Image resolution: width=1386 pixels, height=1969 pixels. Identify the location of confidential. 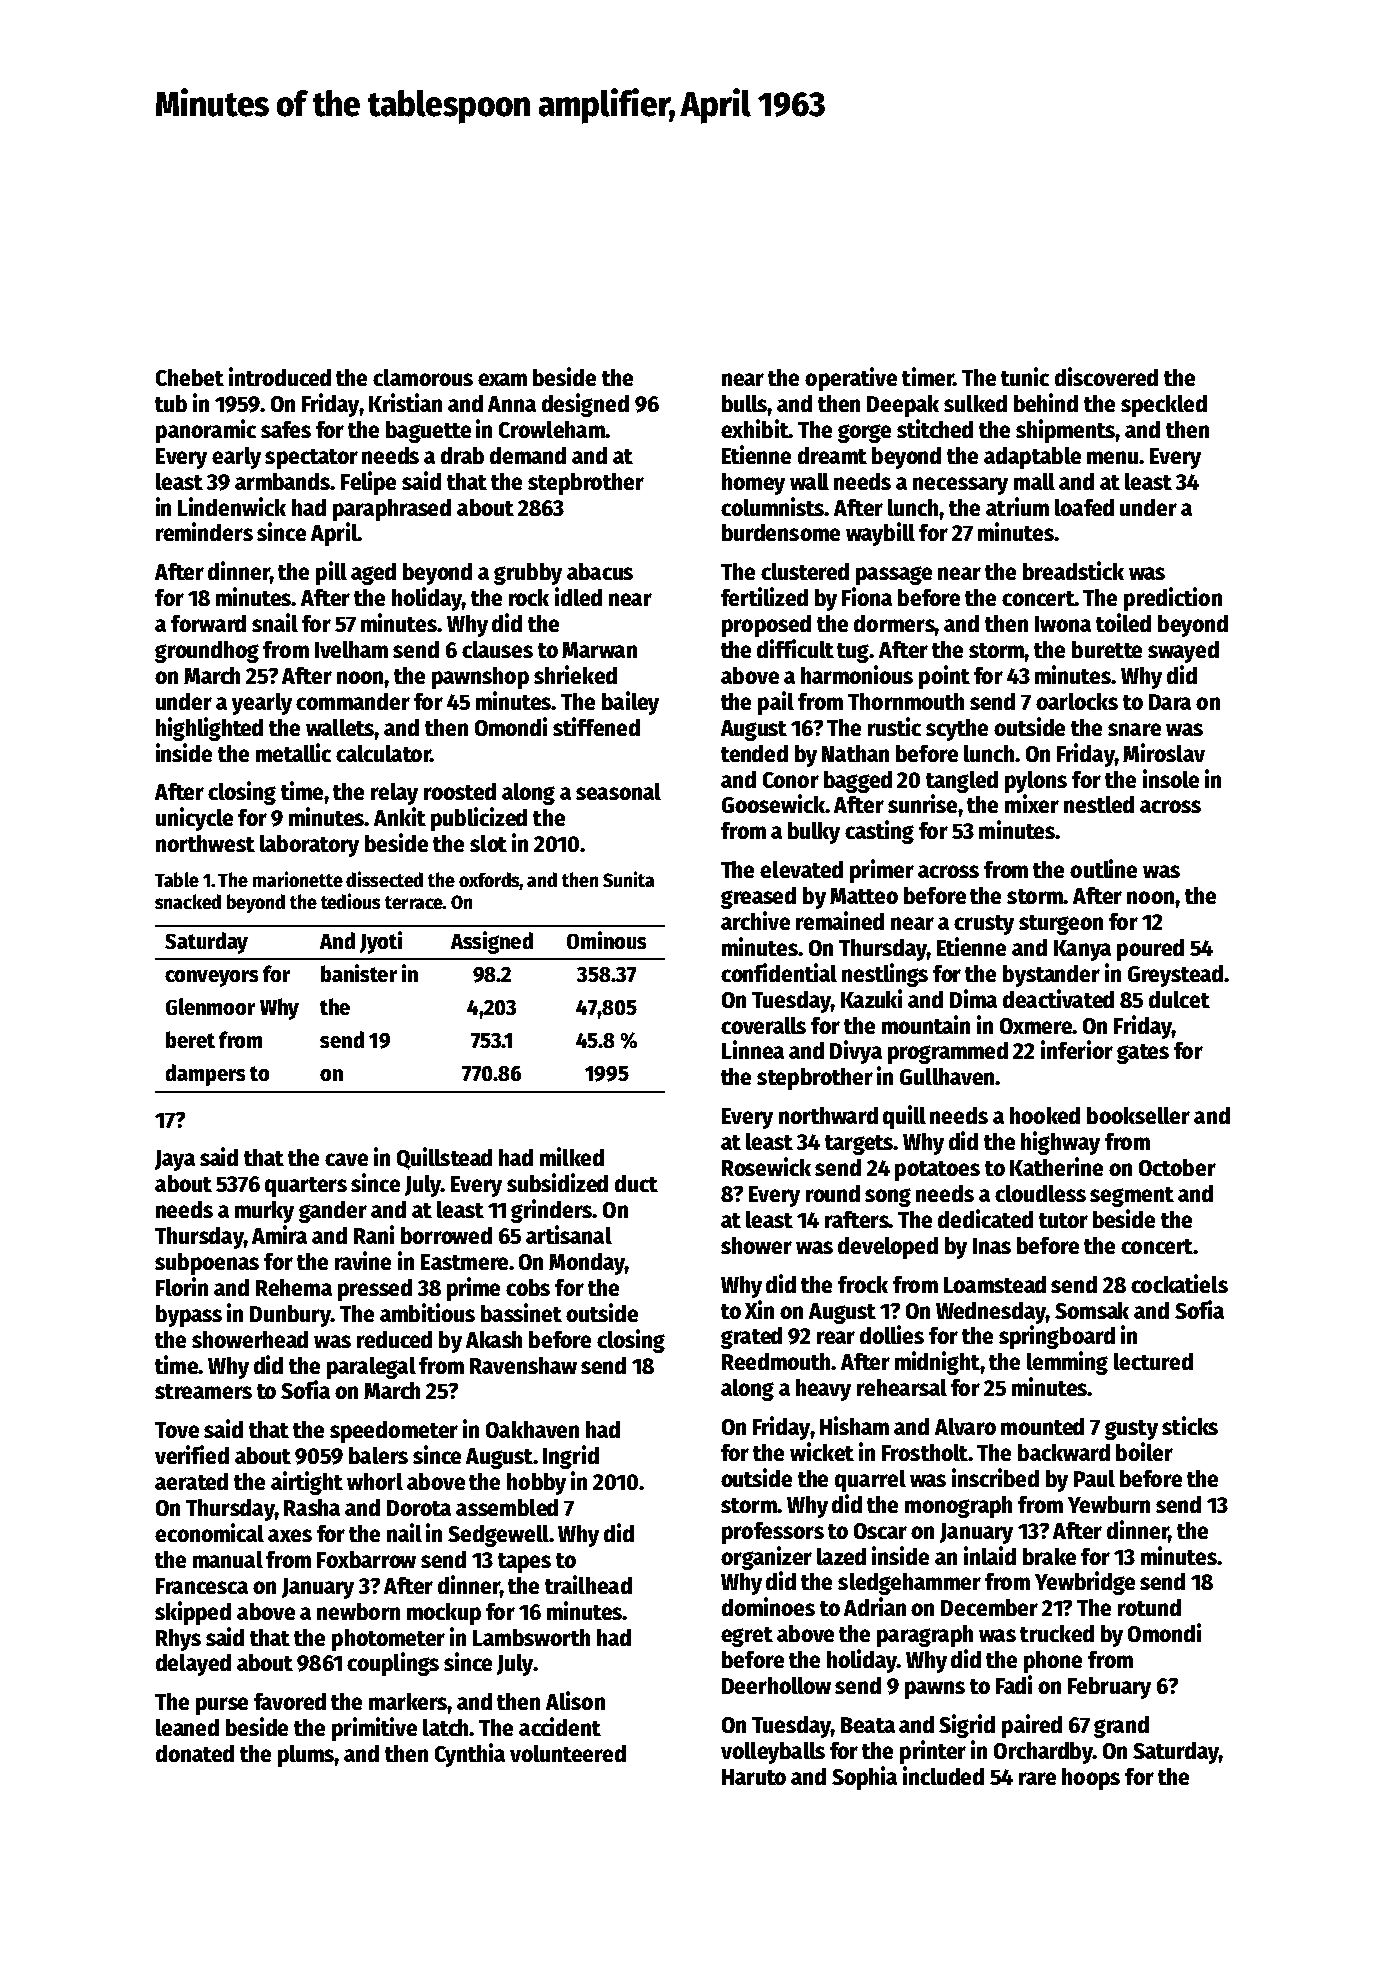
(779, 972).
